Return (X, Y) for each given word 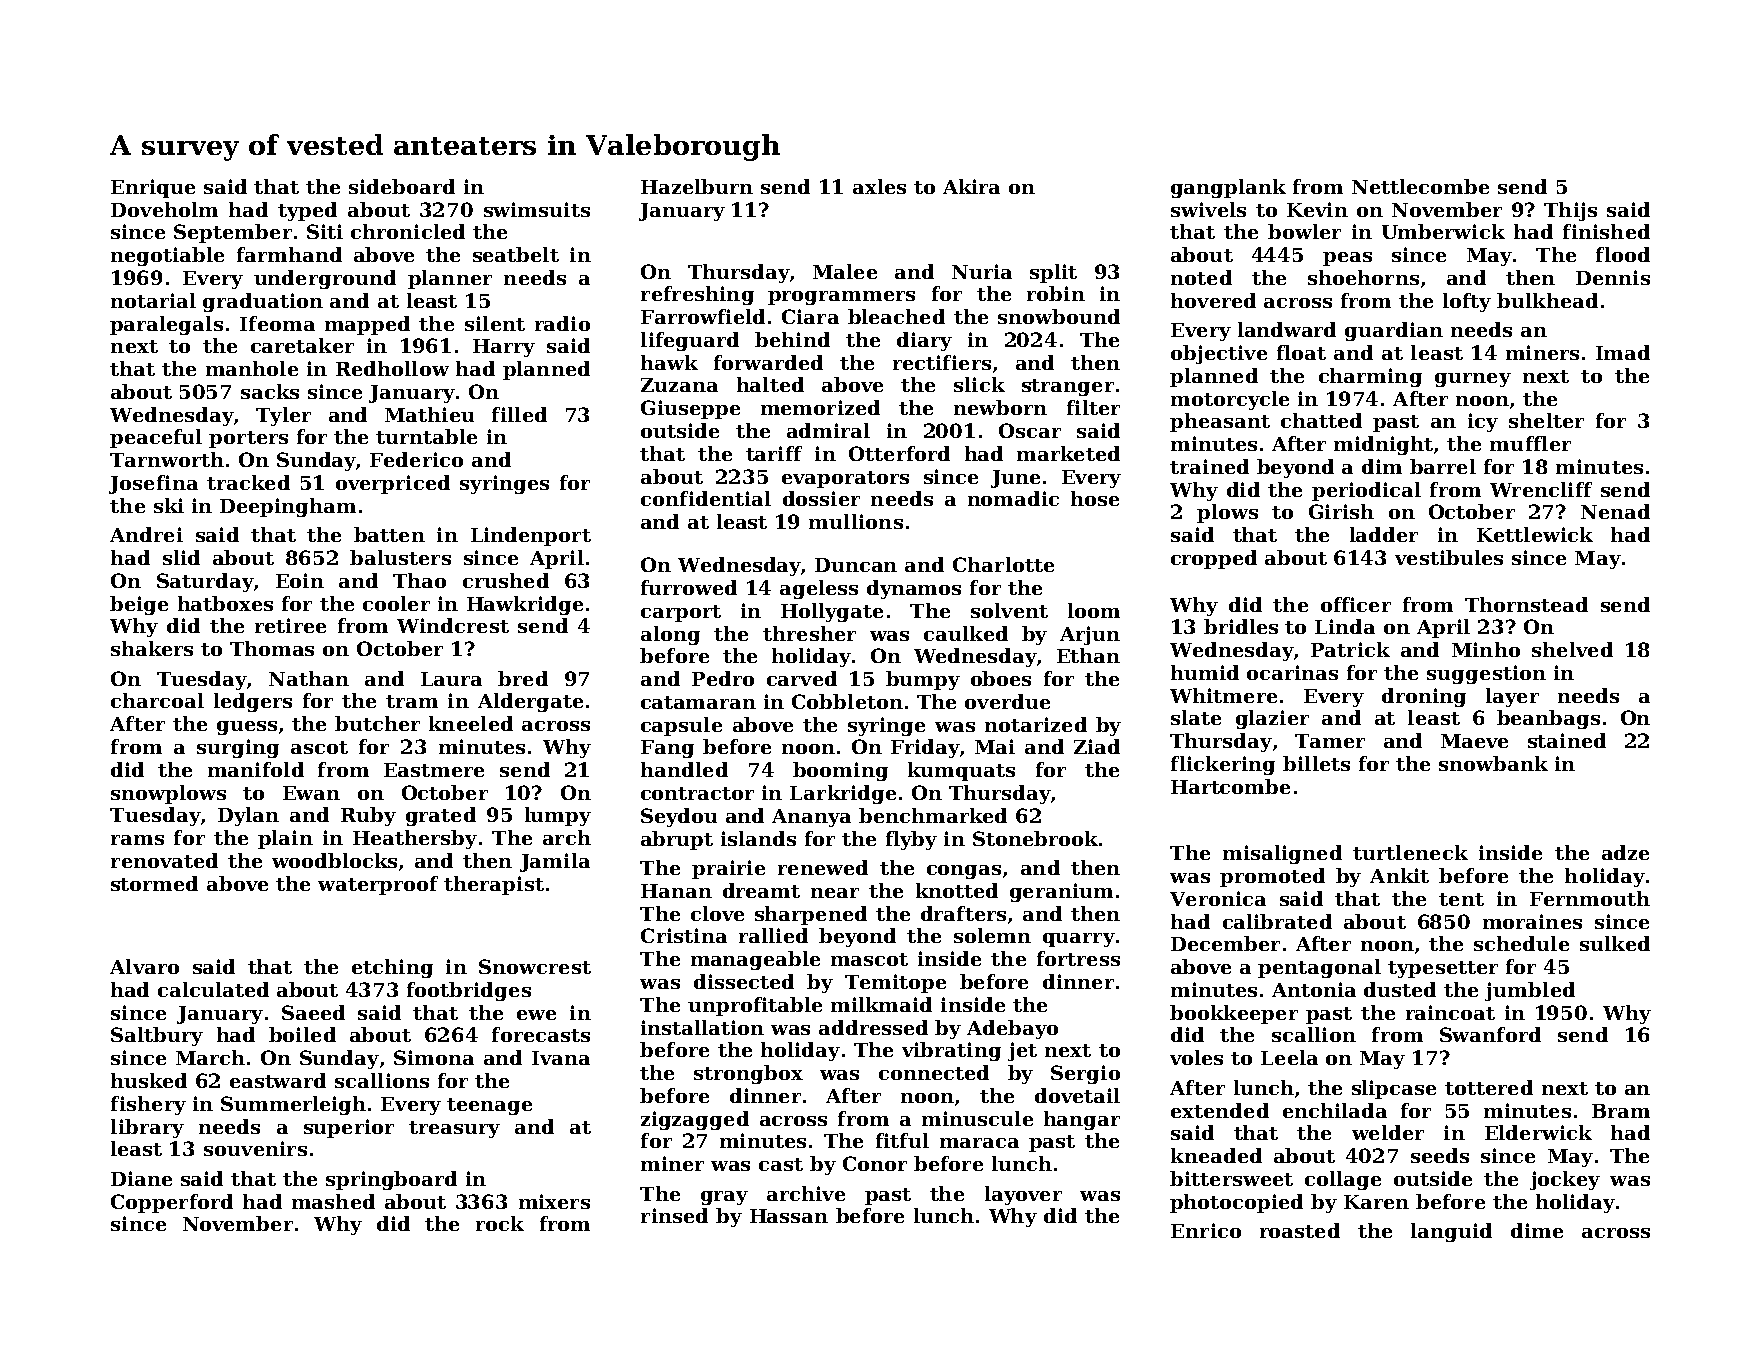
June (1015, 479)
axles (879, 186)
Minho (1486, 649)
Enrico (1206, 1230)
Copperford (172, 1203)
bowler (1304, 231)
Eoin (300, 580)
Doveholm (164, 209)
